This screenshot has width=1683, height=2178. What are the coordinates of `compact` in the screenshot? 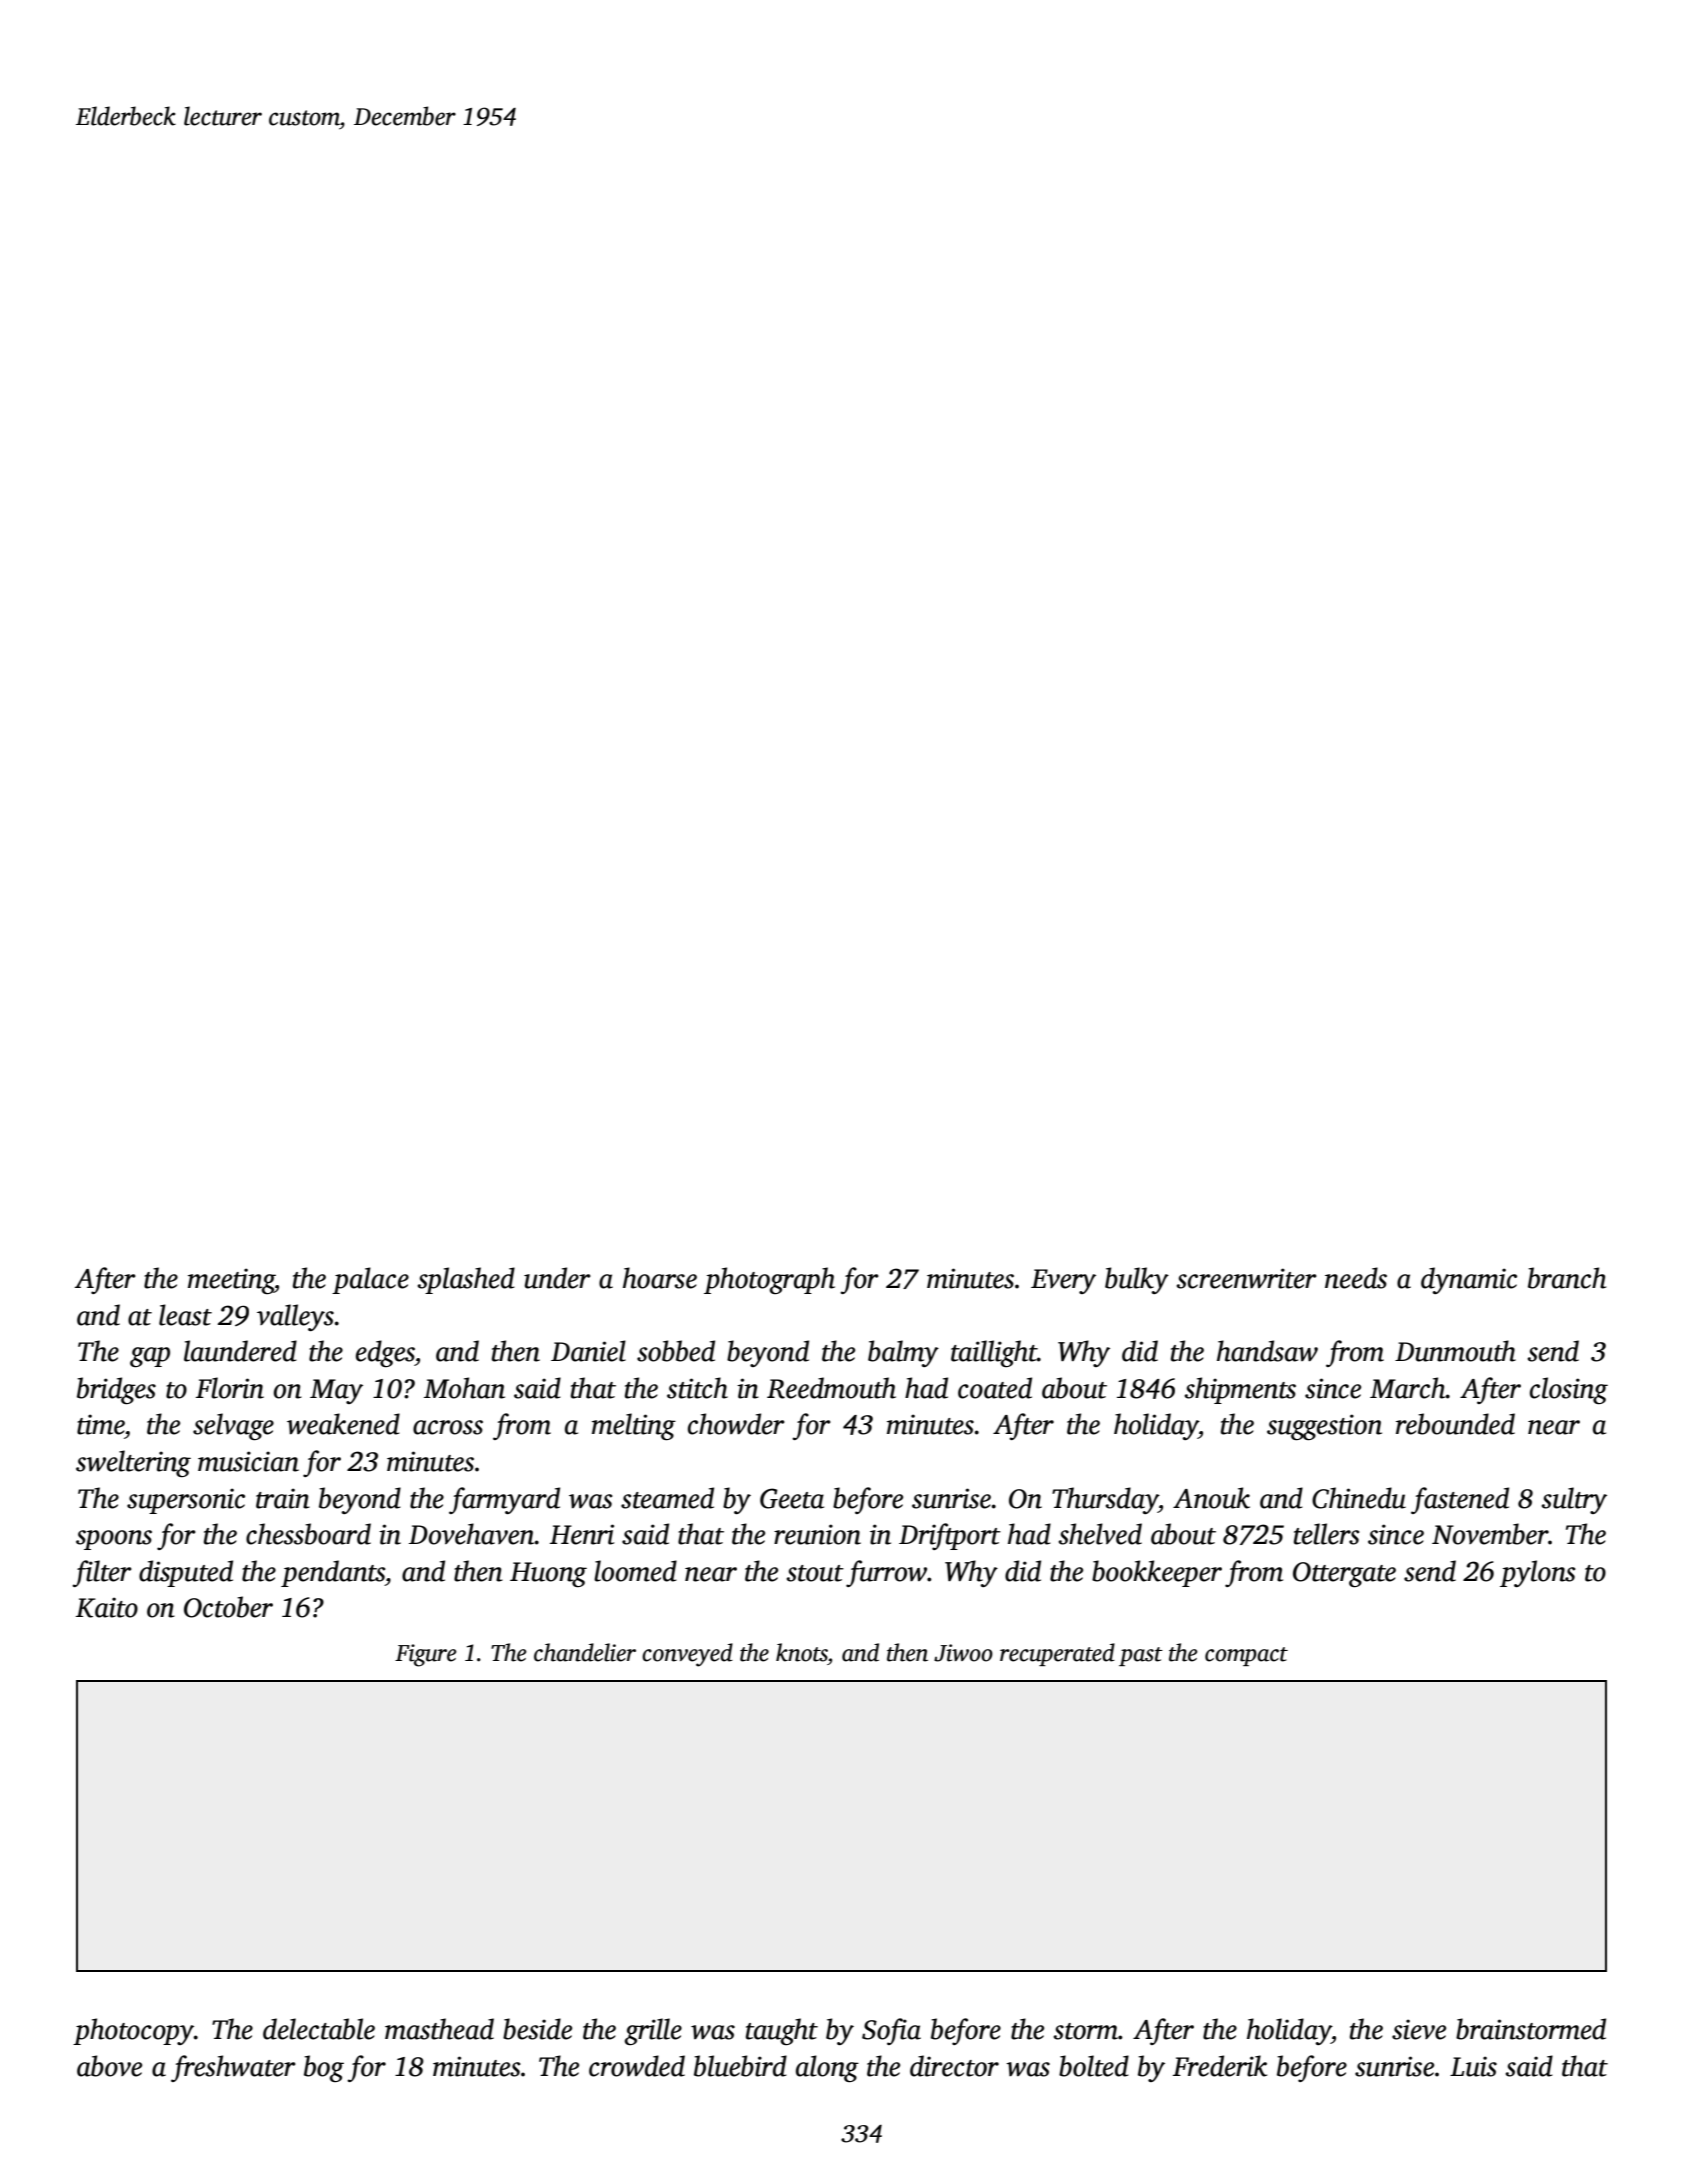 It's located at (1246, 1656).
